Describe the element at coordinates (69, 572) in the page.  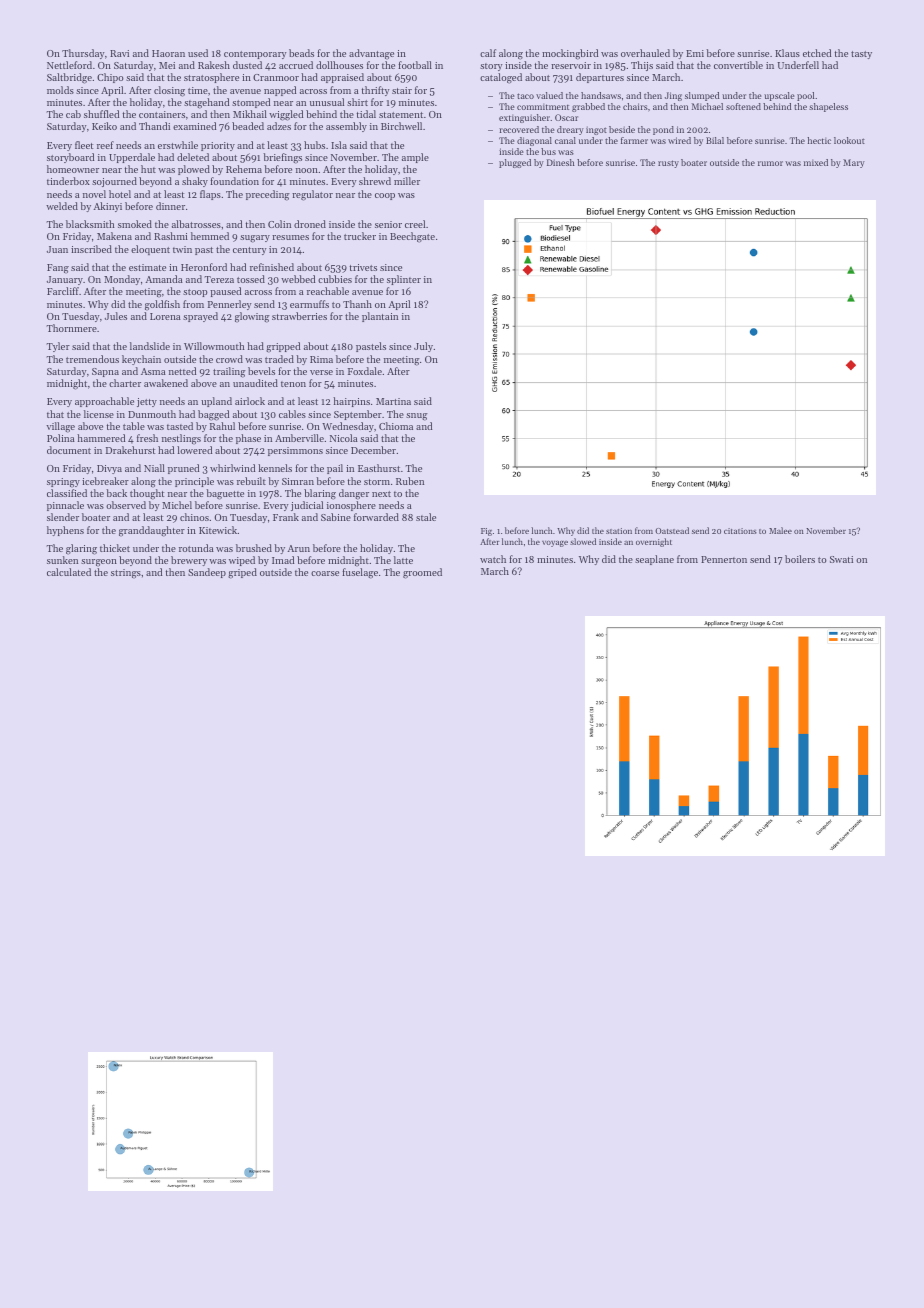
I see `calculated` at that location.
